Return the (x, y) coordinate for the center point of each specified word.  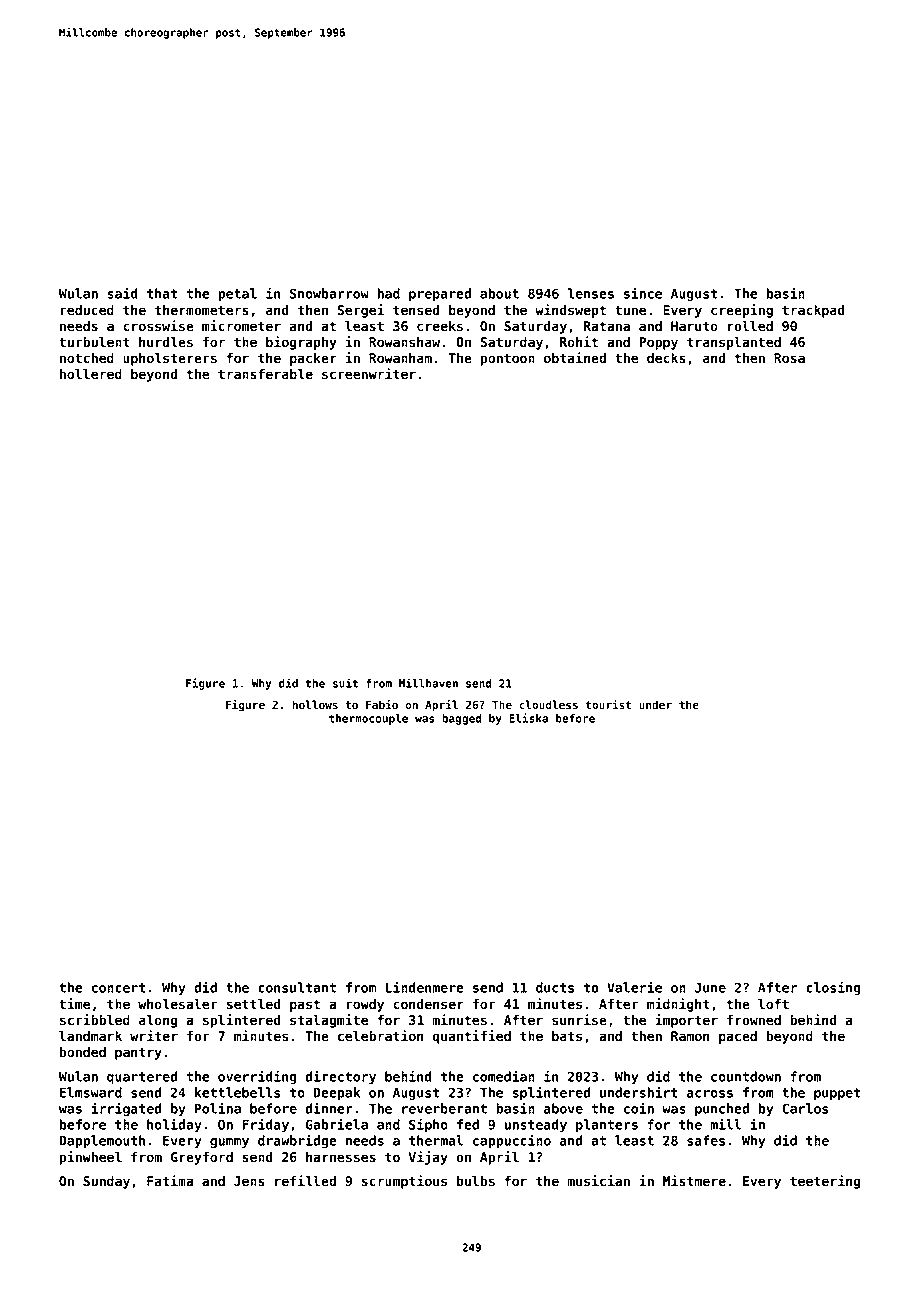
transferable (265, 374)
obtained (575, 357)
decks (666, 358)
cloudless (548, 704)
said (122, 293)
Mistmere (694, 1180)
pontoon (508, 359)
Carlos (805, 1108)
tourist (608, 704)
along (158, 1021)
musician (598, 1180)
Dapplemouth (102, 1141)
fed (468, 1124)
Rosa (789, 358)
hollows (315, 704)
